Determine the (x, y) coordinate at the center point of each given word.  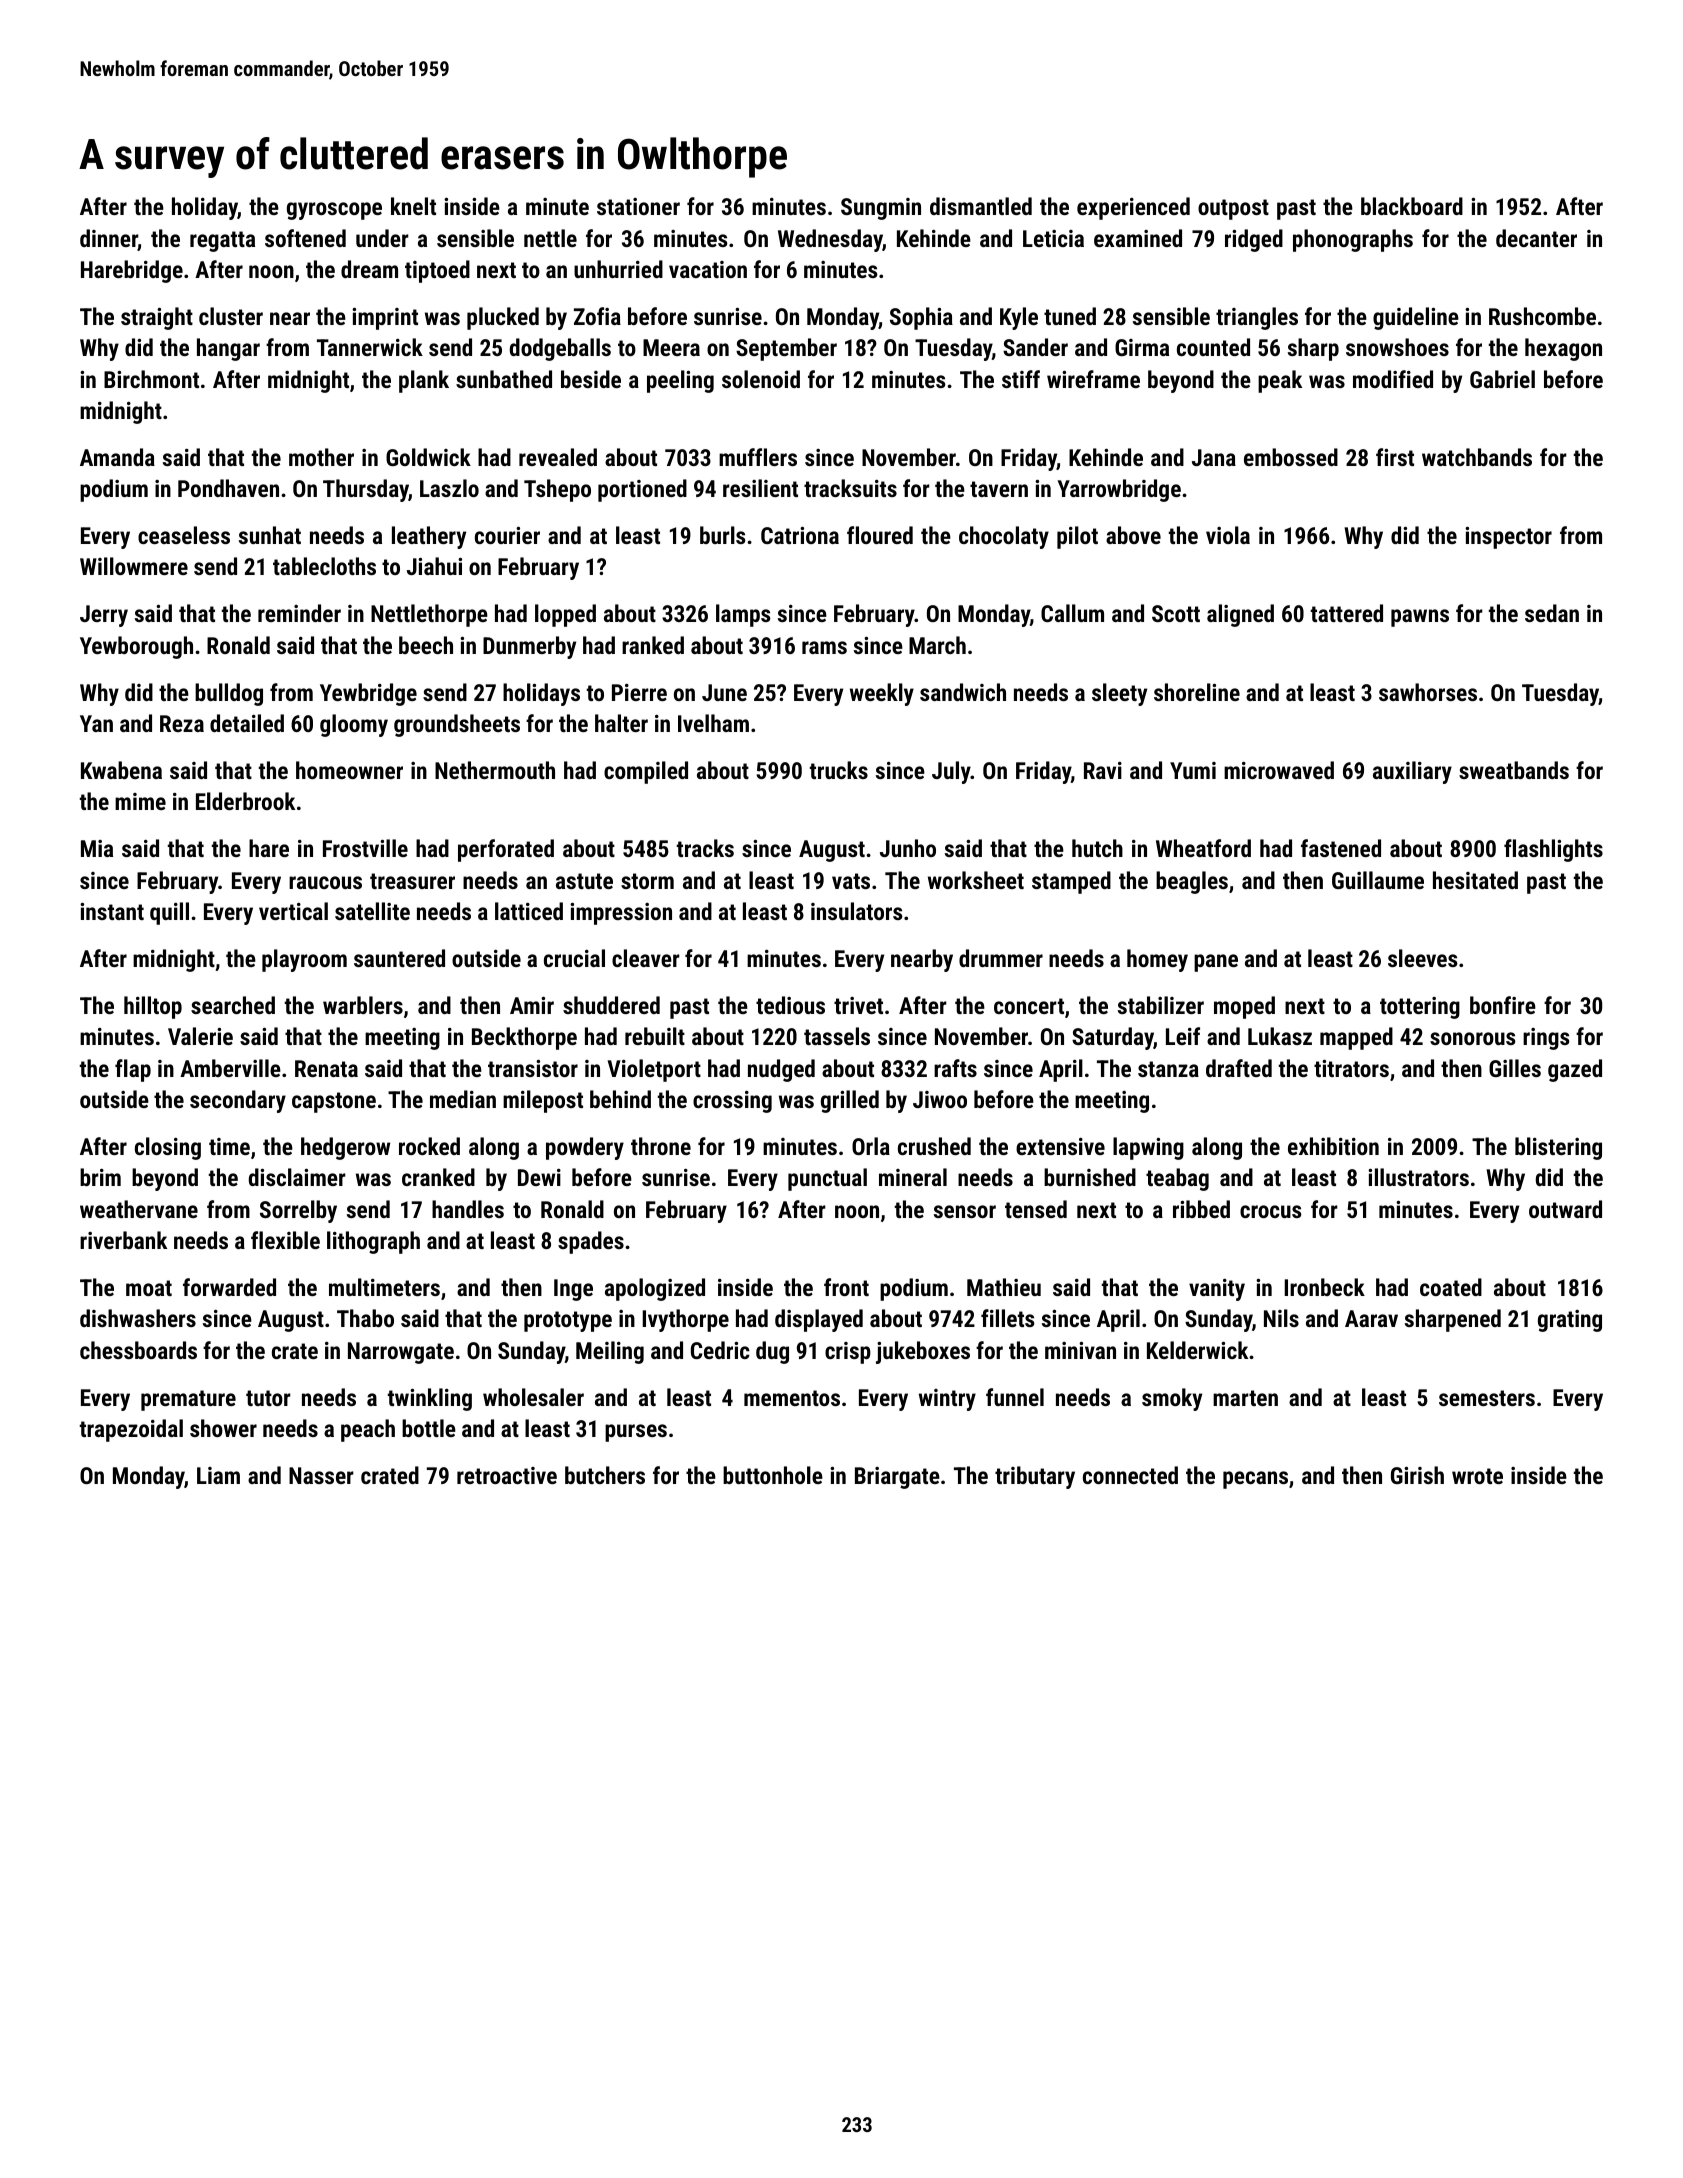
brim (100, 1177)
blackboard (1412, 206)
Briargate (897, 1478)
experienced (1133, 208)
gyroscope (334, 211)
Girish (1417, 1475)
